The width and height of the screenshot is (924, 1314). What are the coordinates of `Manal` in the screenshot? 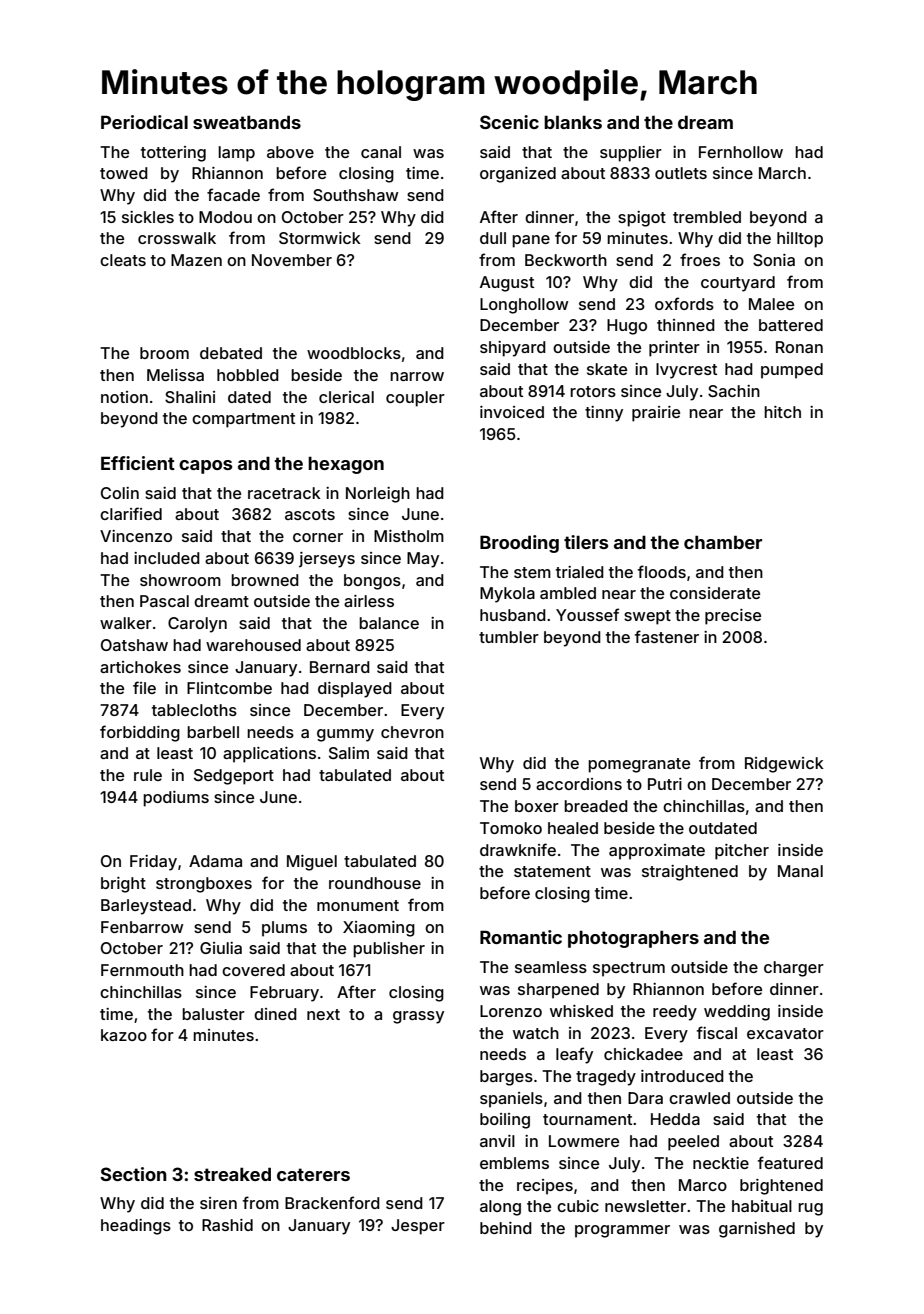 It's located at (800, 871).
